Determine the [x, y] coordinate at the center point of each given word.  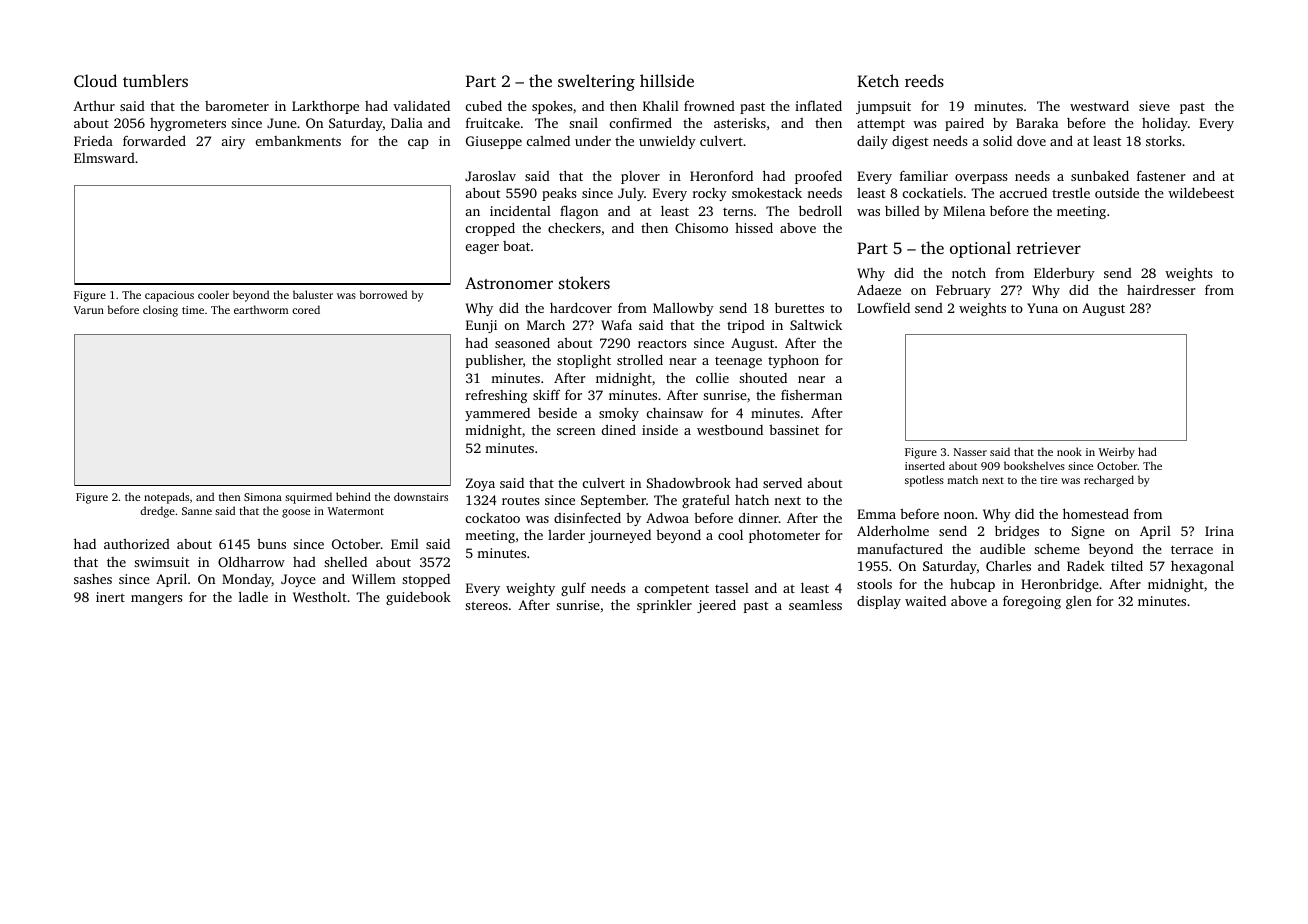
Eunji [481, 326]
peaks [559, 194]
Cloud [95, 80]
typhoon [793, 361]
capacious [169, 296]
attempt [881, 125]
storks [1163, 141]
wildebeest [1201, 192]
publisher [494, 361]
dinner [759, 517]
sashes [93, 579]
